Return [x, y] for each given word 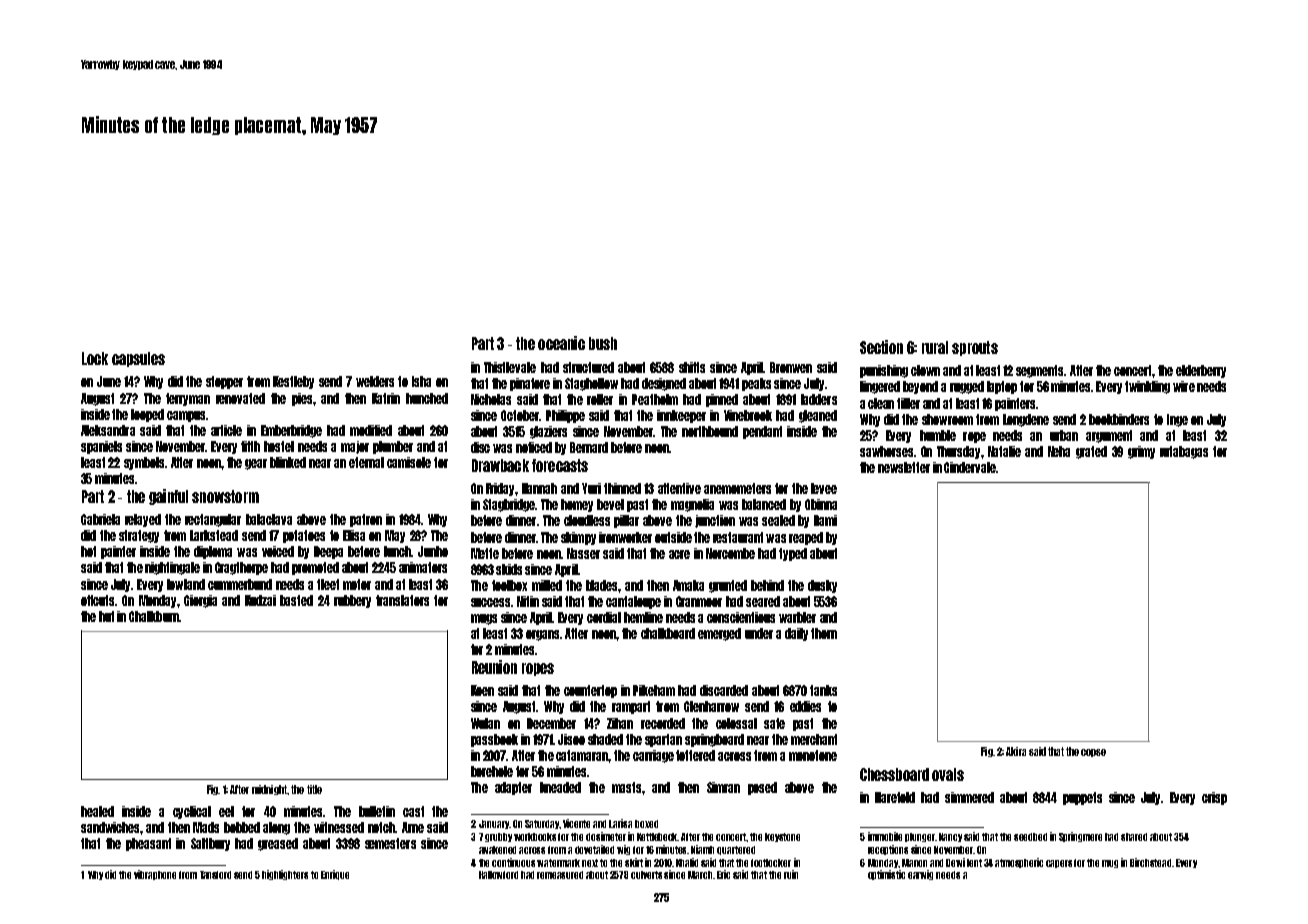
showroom [947, 419]
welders [375, 381]
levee [824, 488]
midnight [269, 790]
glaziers [548, 432]
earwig [920, 875]
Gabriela [100, 519]
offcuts [97, 600]
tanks [823, 690]
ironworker [625, 537]
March [700, 875]
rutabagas [1184, 452]
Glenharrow [711, 706]
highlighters [285, 875]
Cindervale [970, 467]
